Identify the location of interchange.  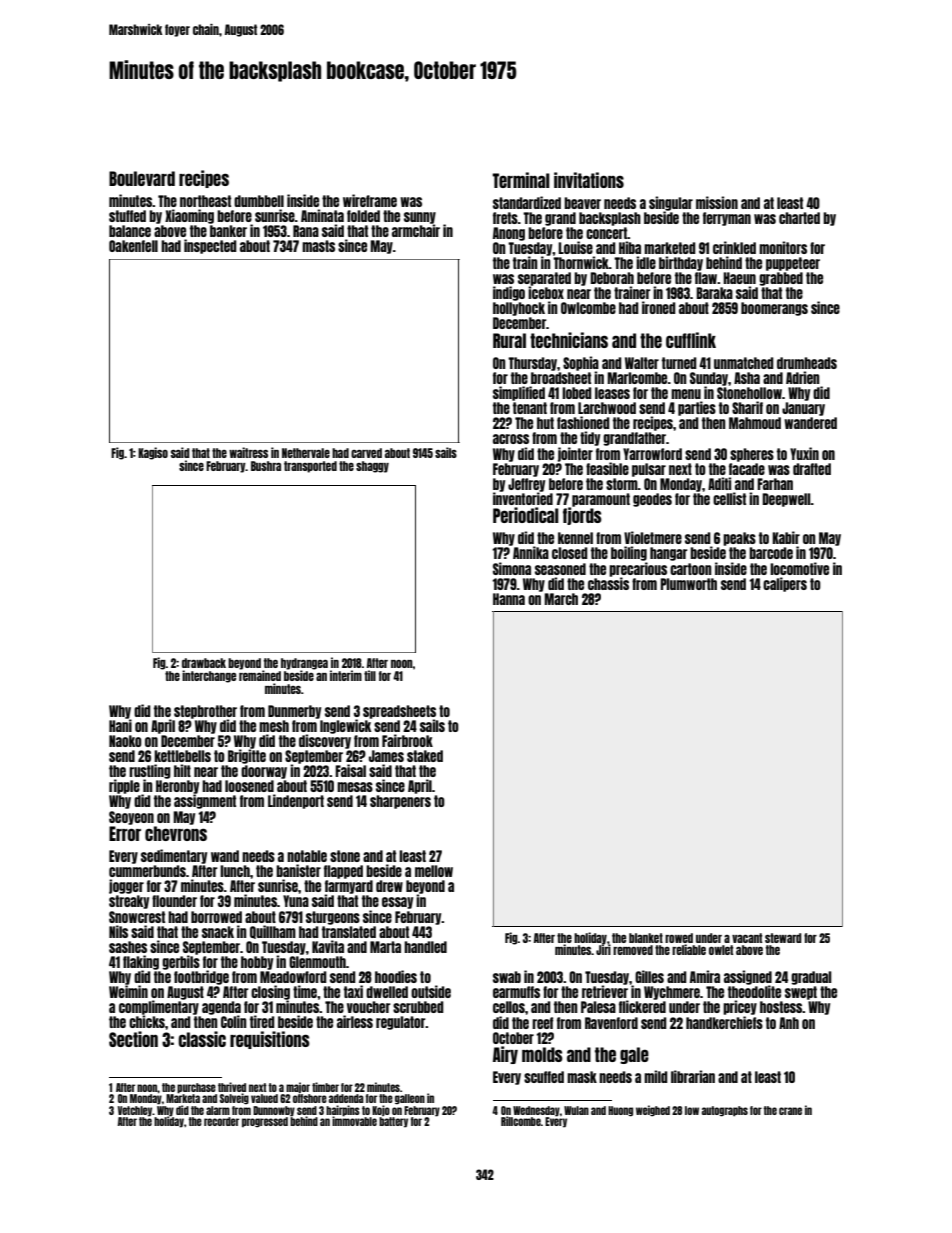
(209, 676).
